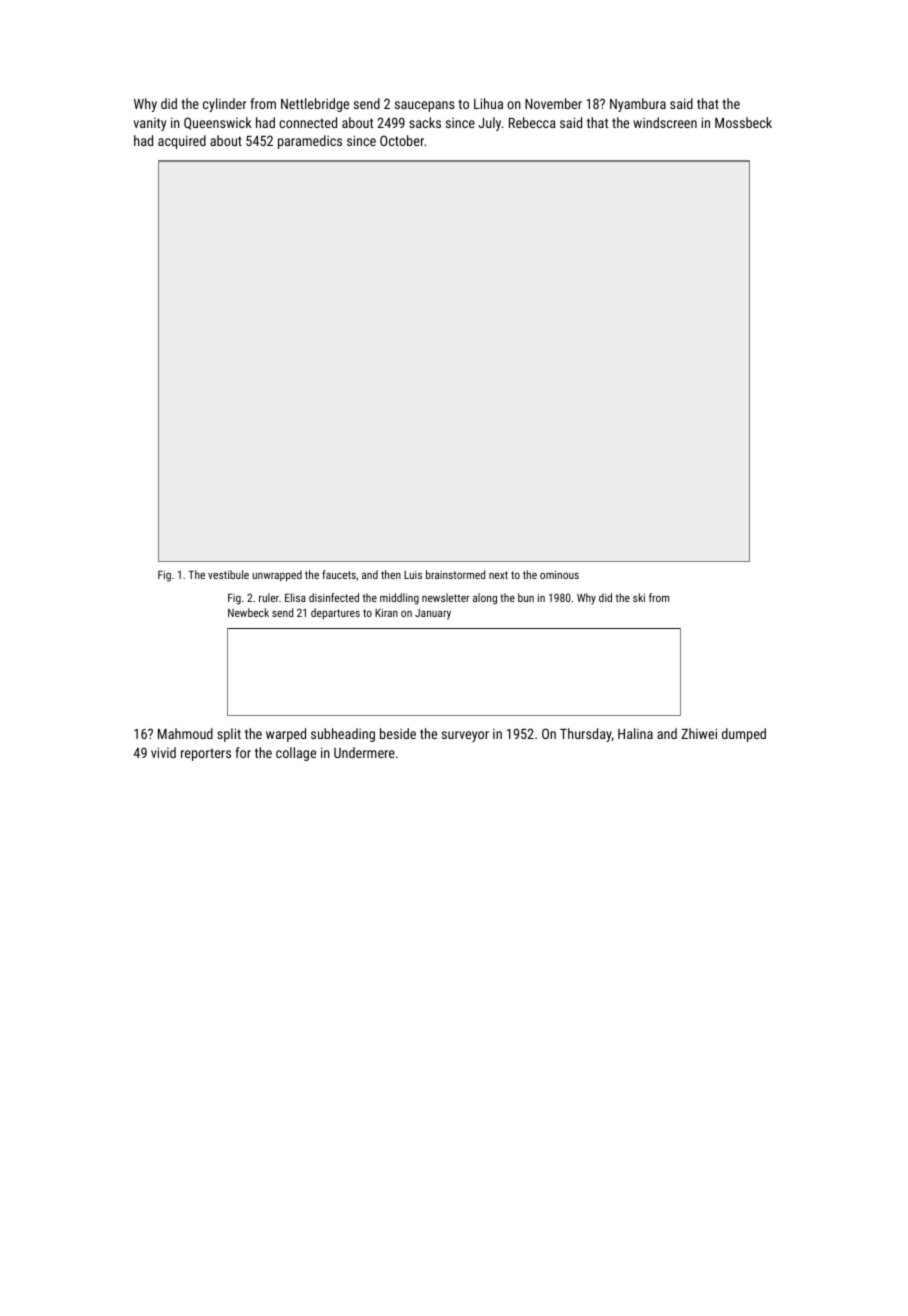  Describe the element at coordinates (228, 574) in the screenshot. I see `vestibule` at that location.
